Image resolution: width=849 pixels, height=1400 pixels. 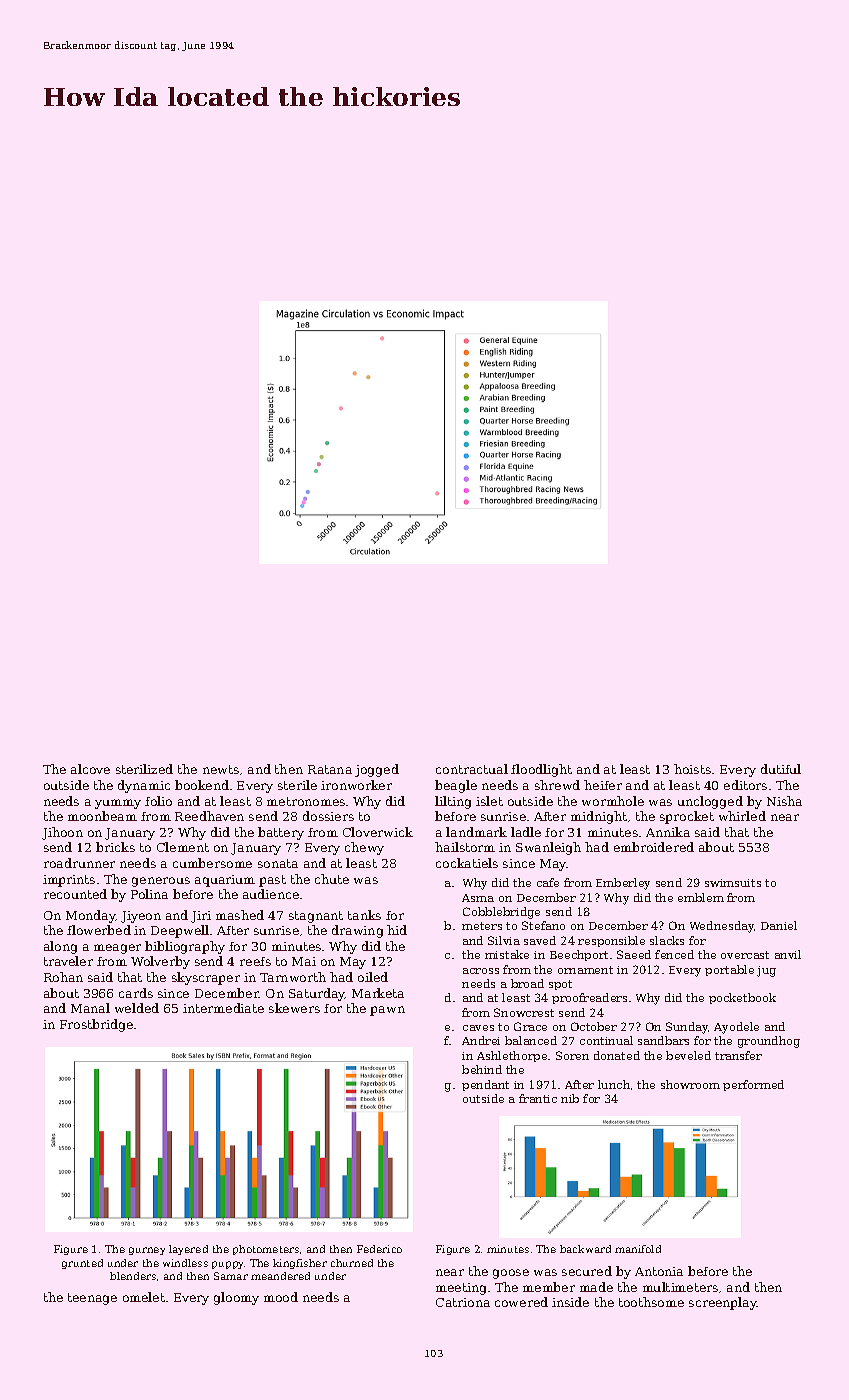 I want to click on alcove, so click(x=90, y=769).
